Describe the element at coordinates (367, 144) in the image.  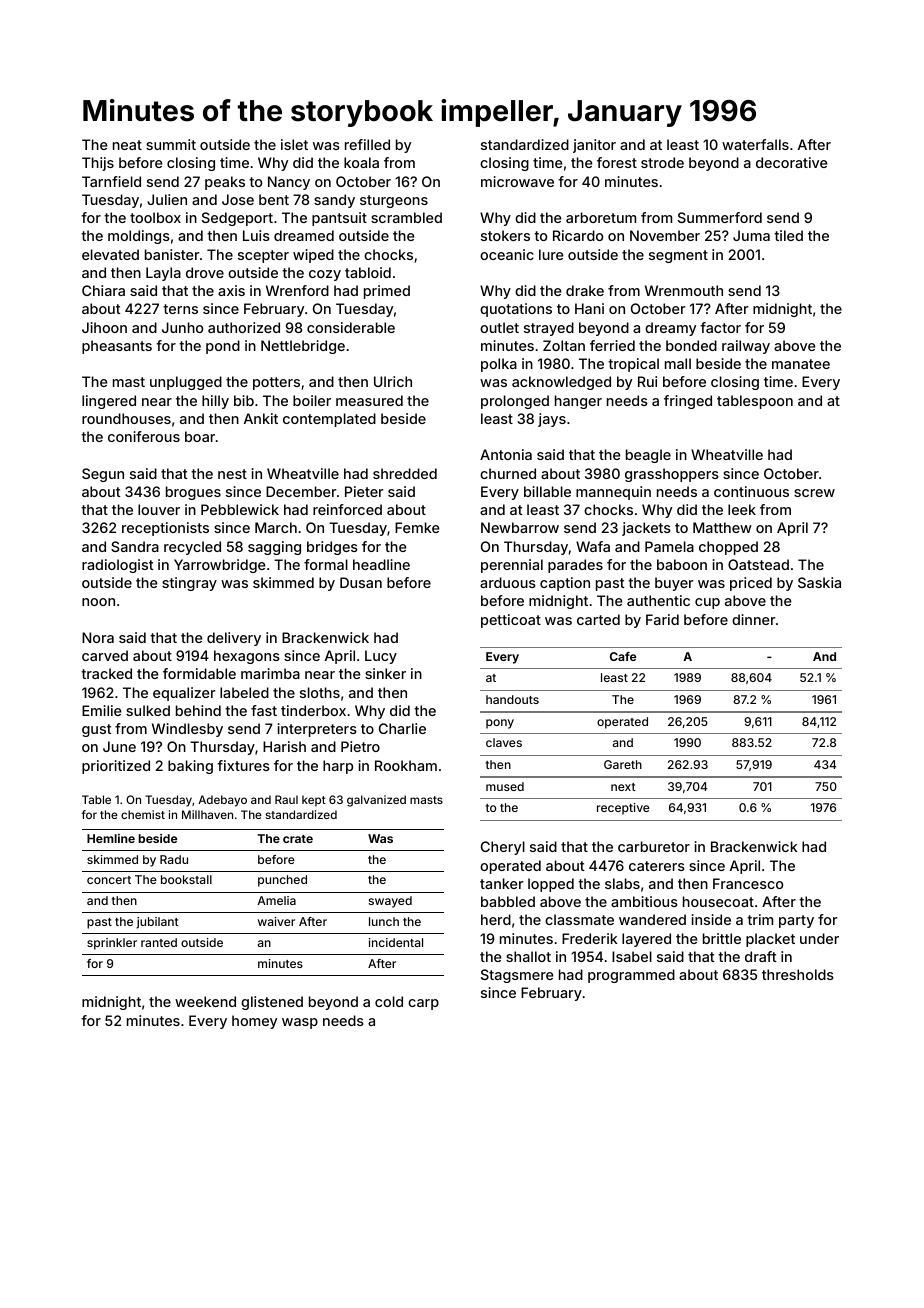
I see `refilled` at that location.
